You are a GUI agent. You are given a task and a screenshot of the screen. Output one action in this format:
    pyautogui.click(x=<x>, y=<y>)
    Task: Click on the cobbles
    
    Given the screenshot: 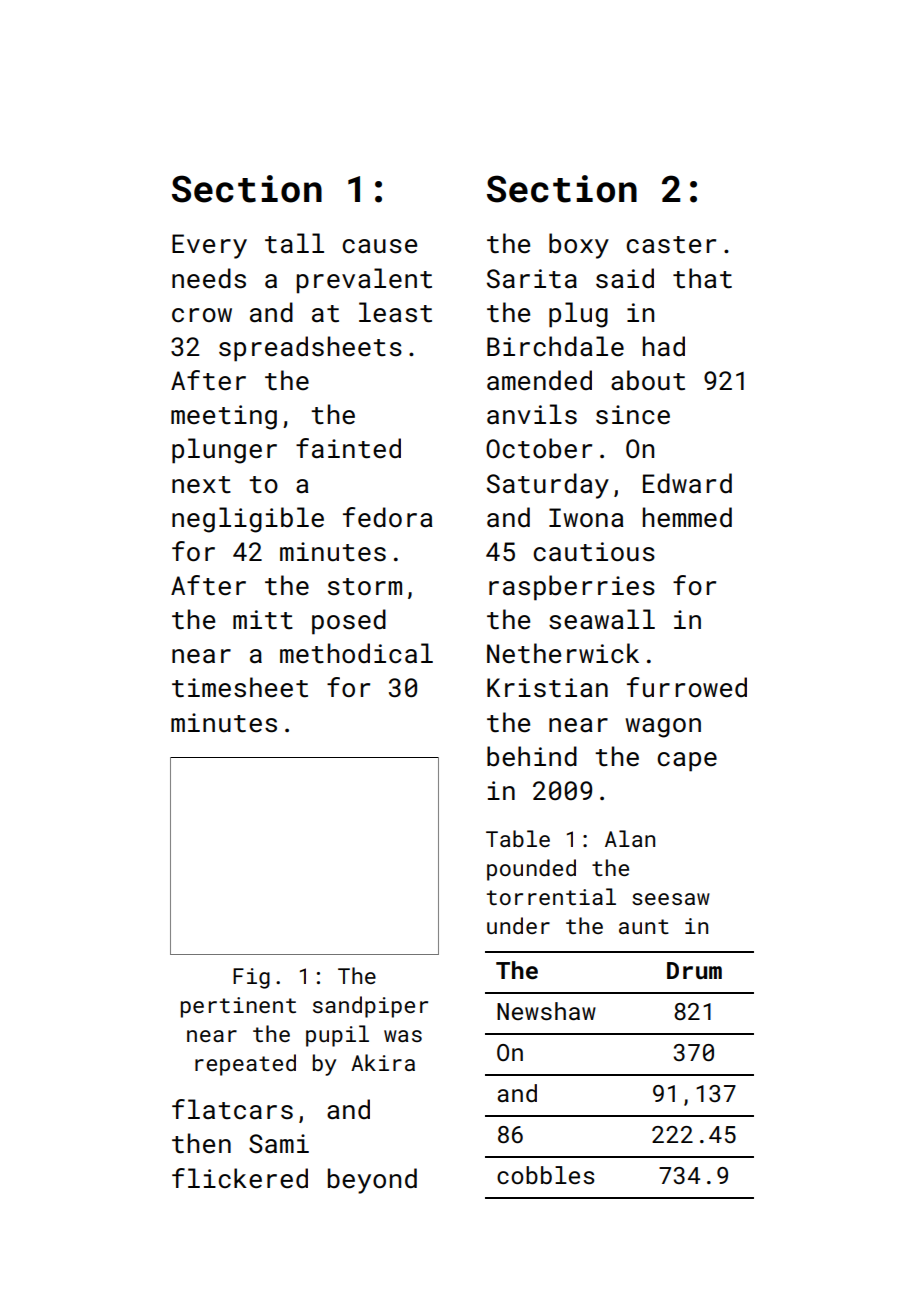 What is the action you would take?
    pyautogui.click(x=546, y=1175)
